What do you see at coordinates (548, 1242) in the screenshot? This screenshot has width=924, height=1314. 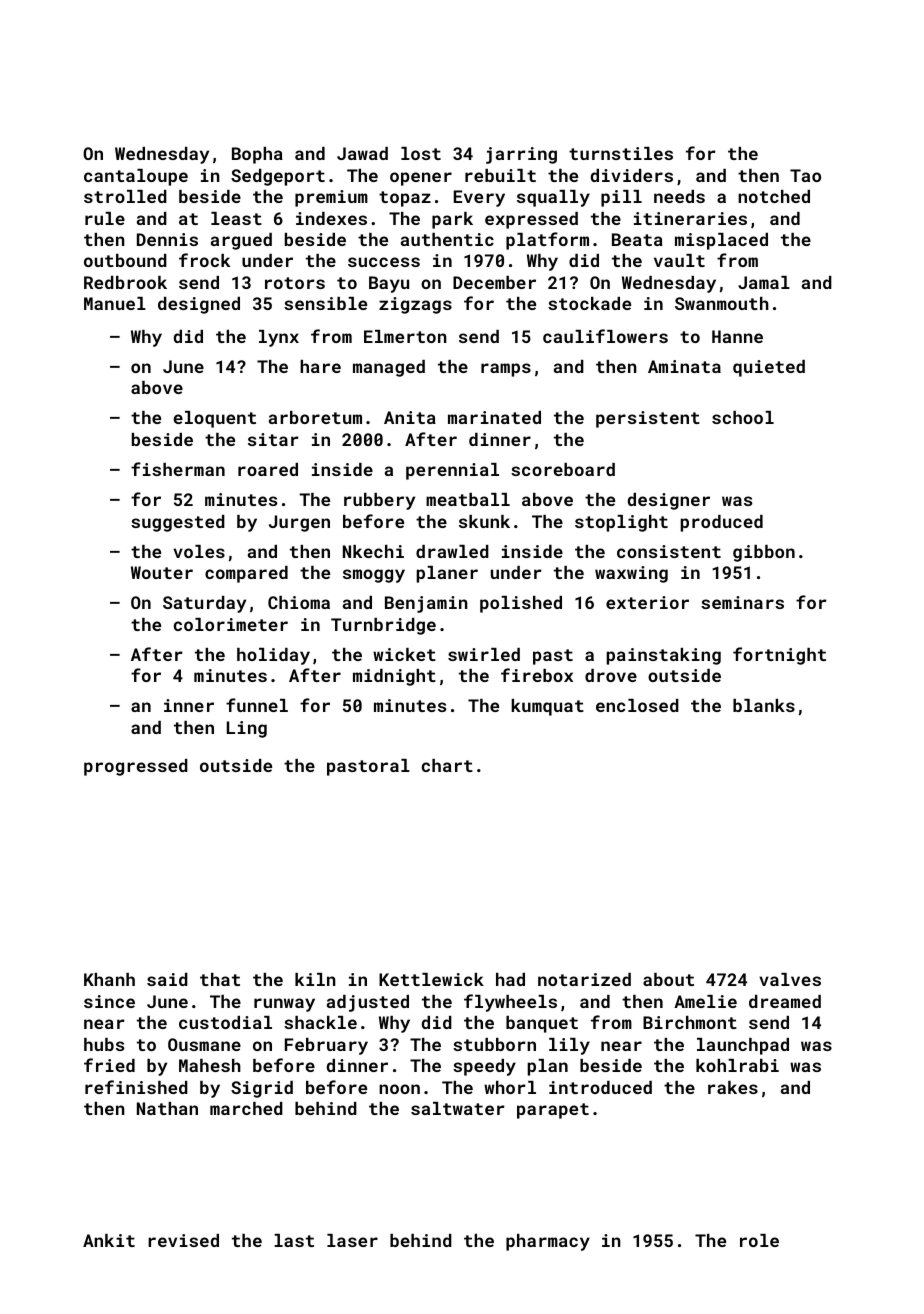 I see `pharmacy` at bounding box center [548, 1242].
